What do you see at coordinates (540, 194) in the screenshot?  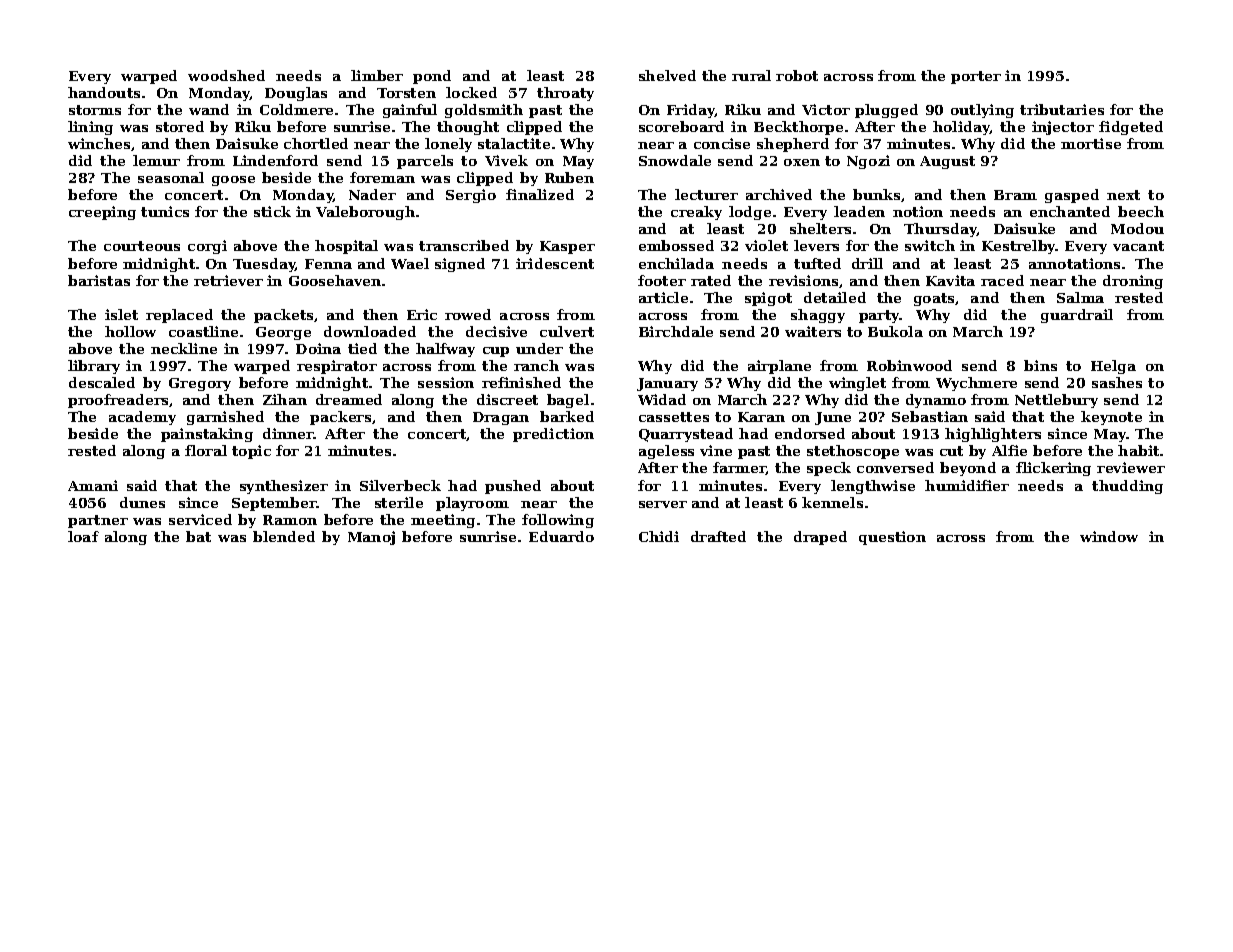 I see `finalized` at bounding box center [540, 194].
